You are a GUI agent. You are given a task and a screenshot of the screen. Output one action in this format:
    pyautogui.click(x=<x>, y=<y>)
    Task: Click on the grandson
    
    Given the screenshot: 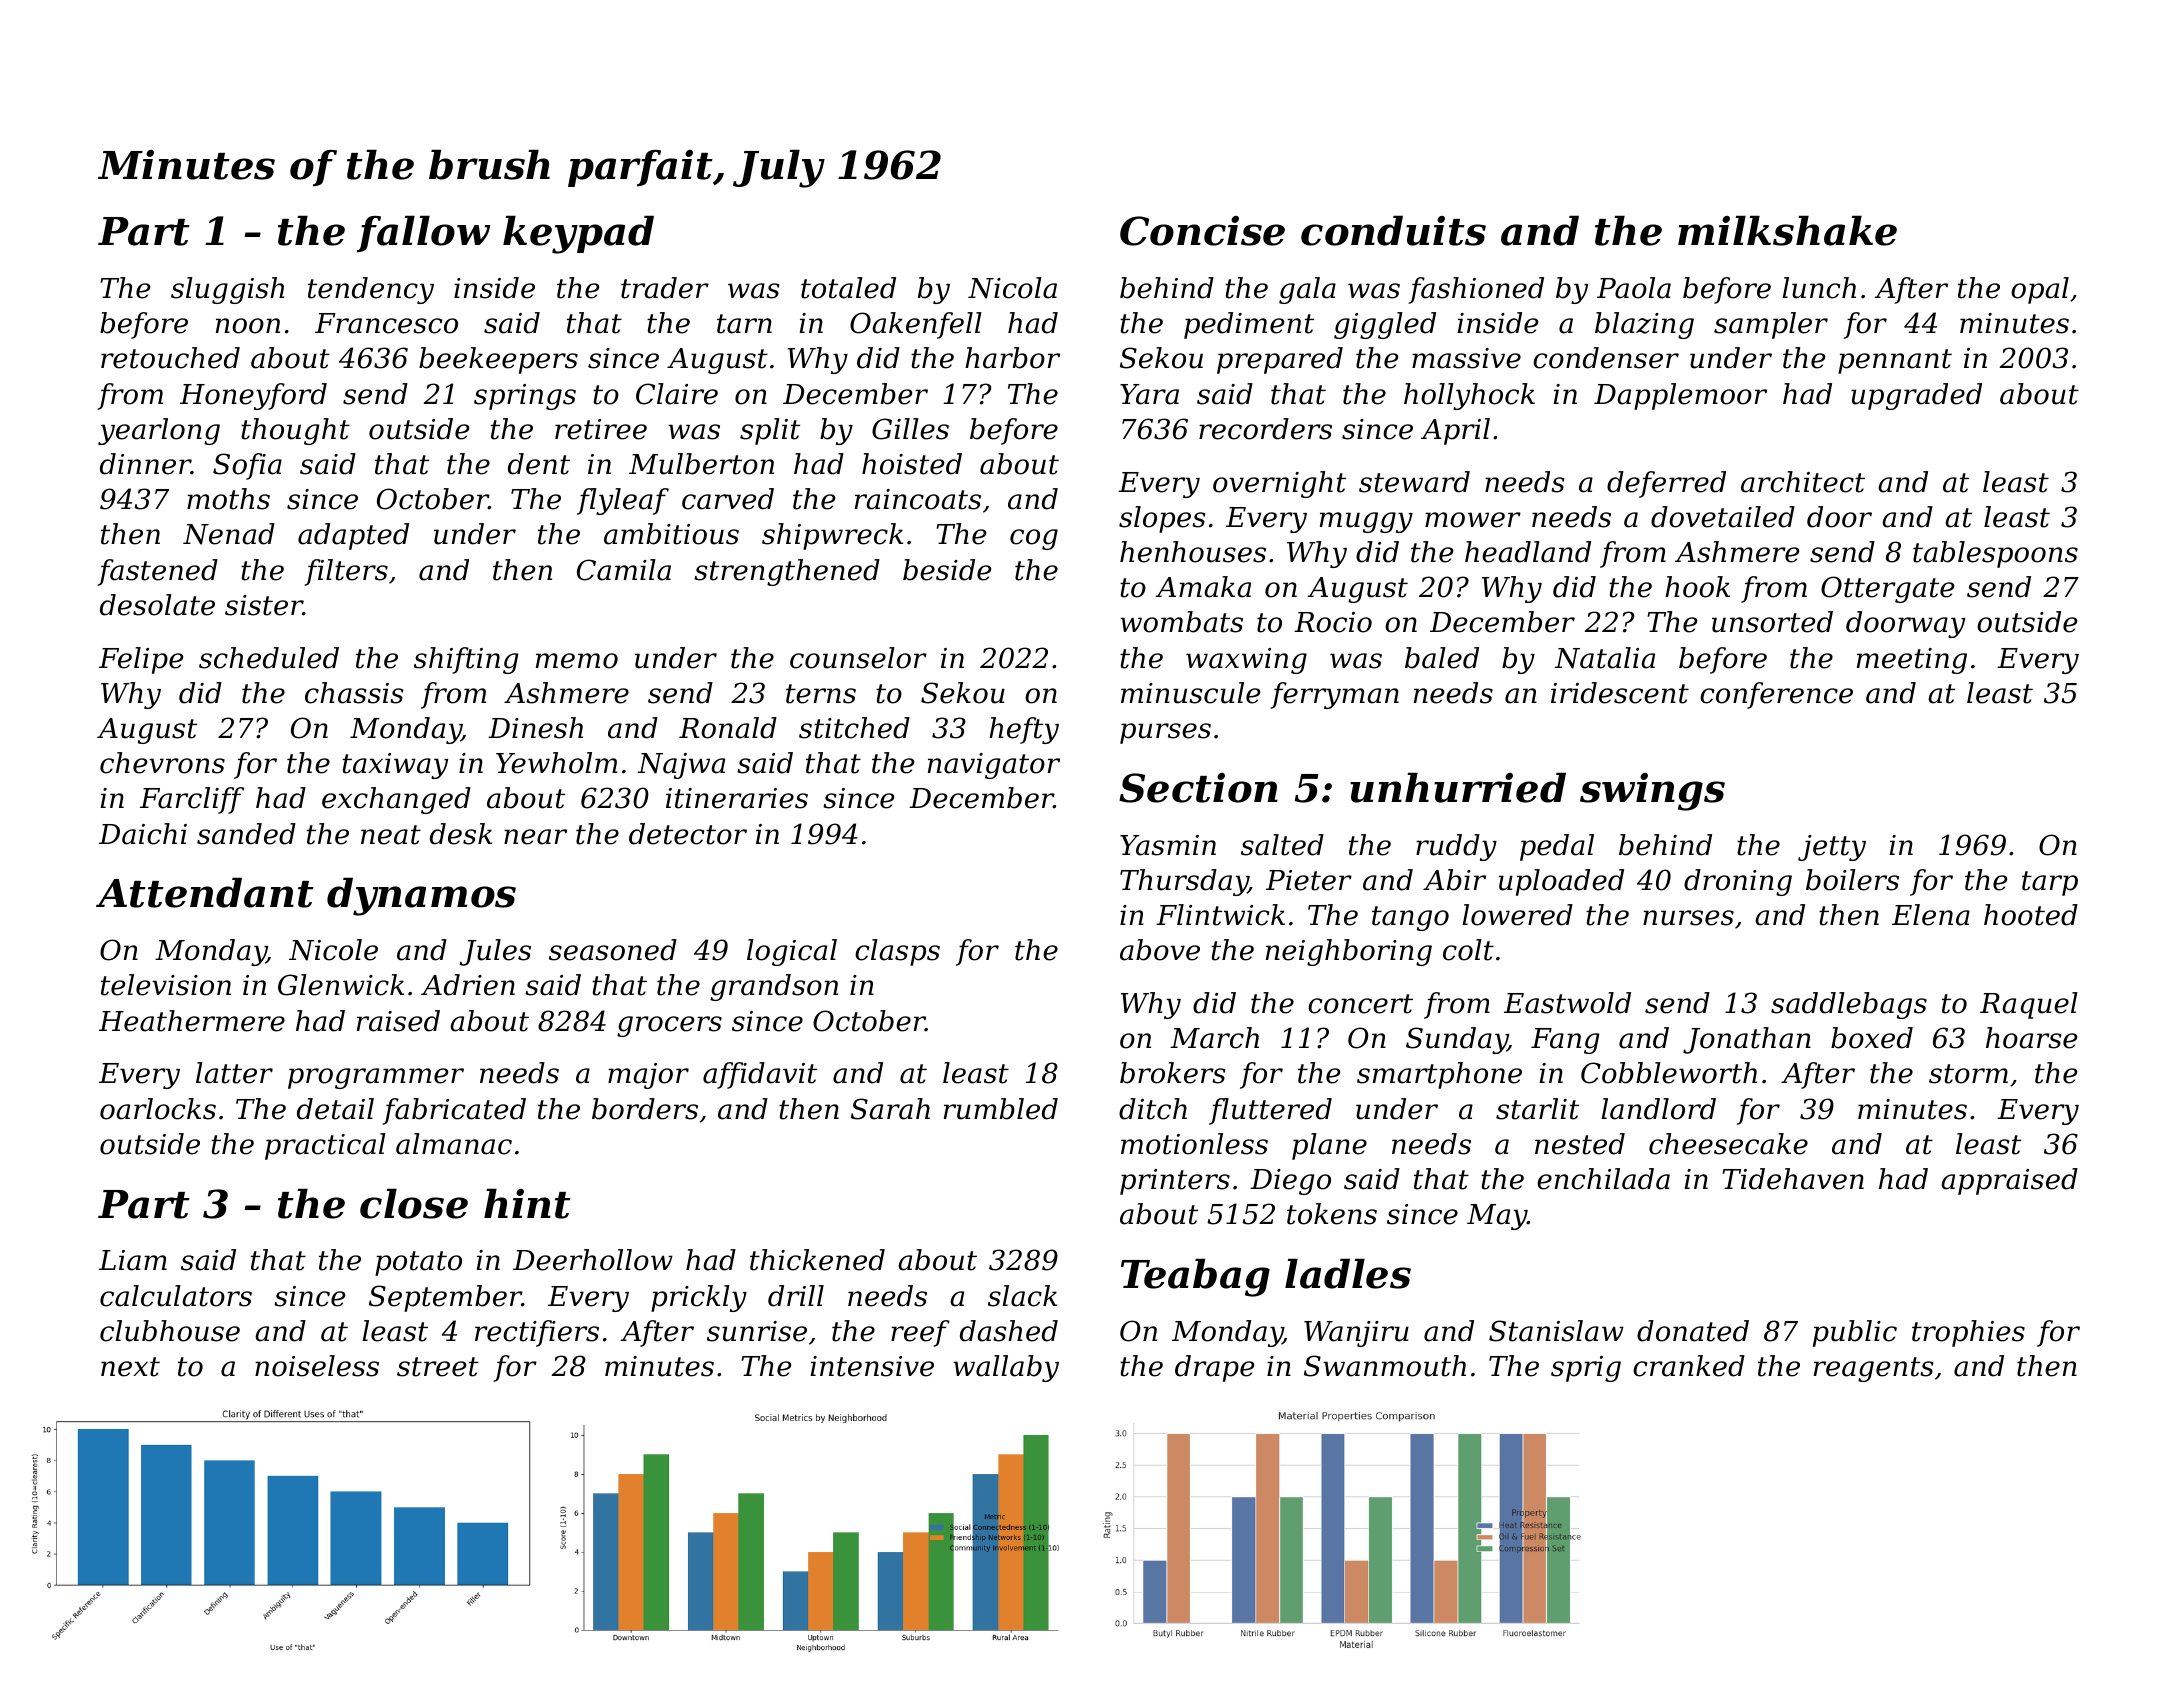 What is the action you would take?
    pyautogui.click(x=774, y=987)
